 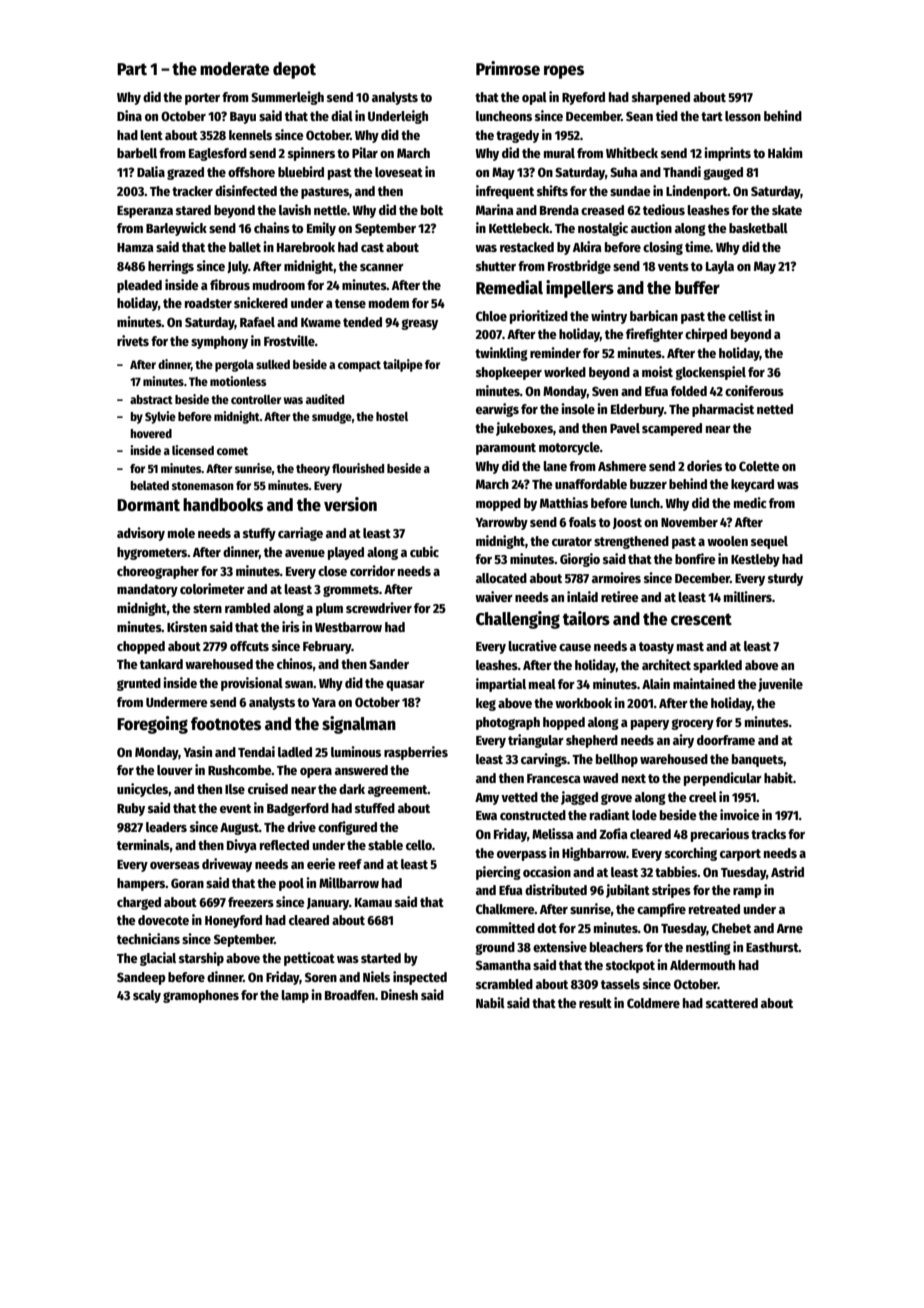 What do you see at coordinates (790, 928) in the screenshot?
I see `Arne` at bounding box center [790, 928].
